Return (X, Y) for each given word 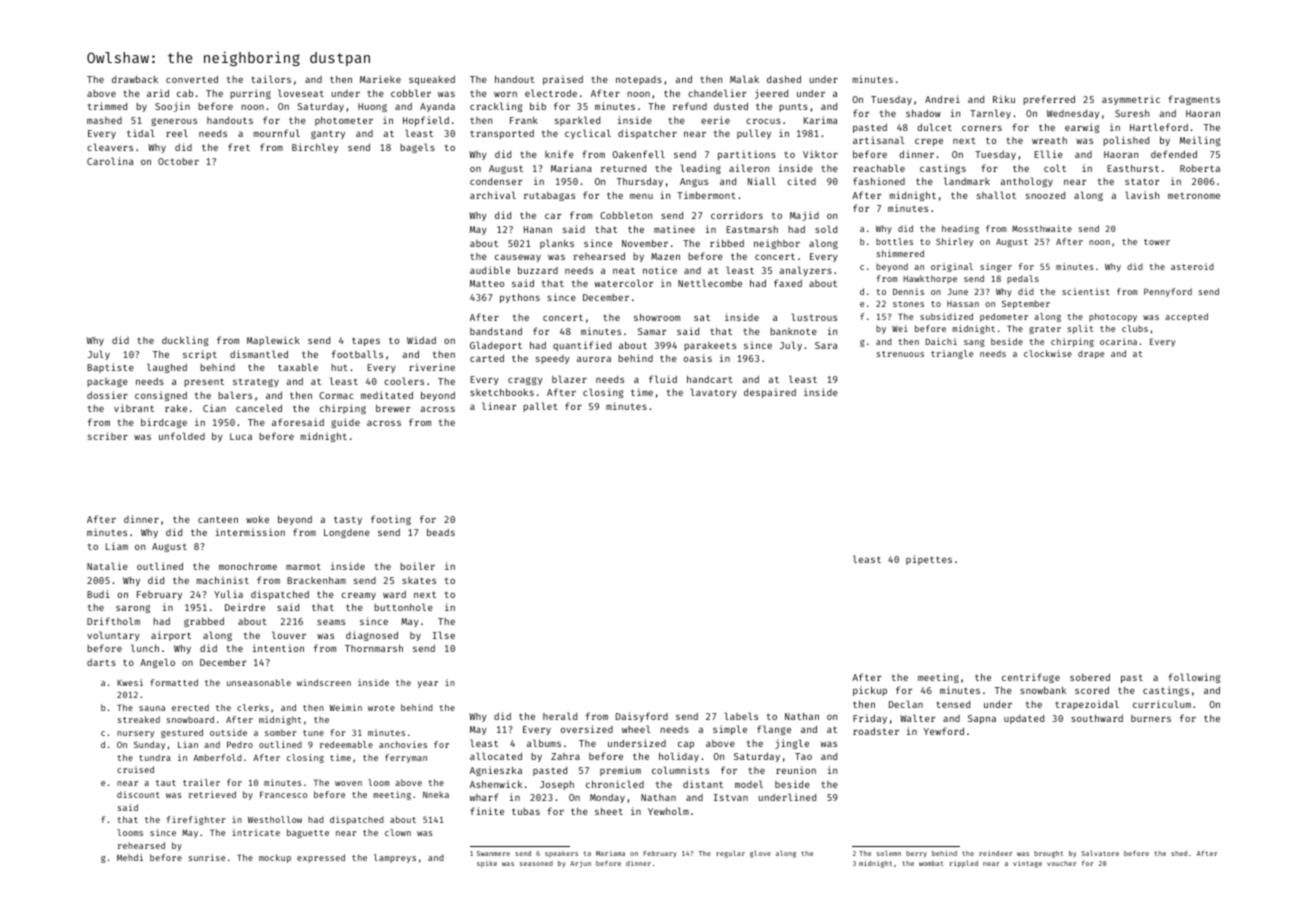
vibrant (134, 408)
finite (487, 811)
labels (741, 716)
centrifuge (1031, 678)
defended (1174, 154)
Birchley (315, 148)
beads (441, 532)
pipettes (929, 560)
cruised (135, 769)
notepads (639, 80)
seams (331, 622)
